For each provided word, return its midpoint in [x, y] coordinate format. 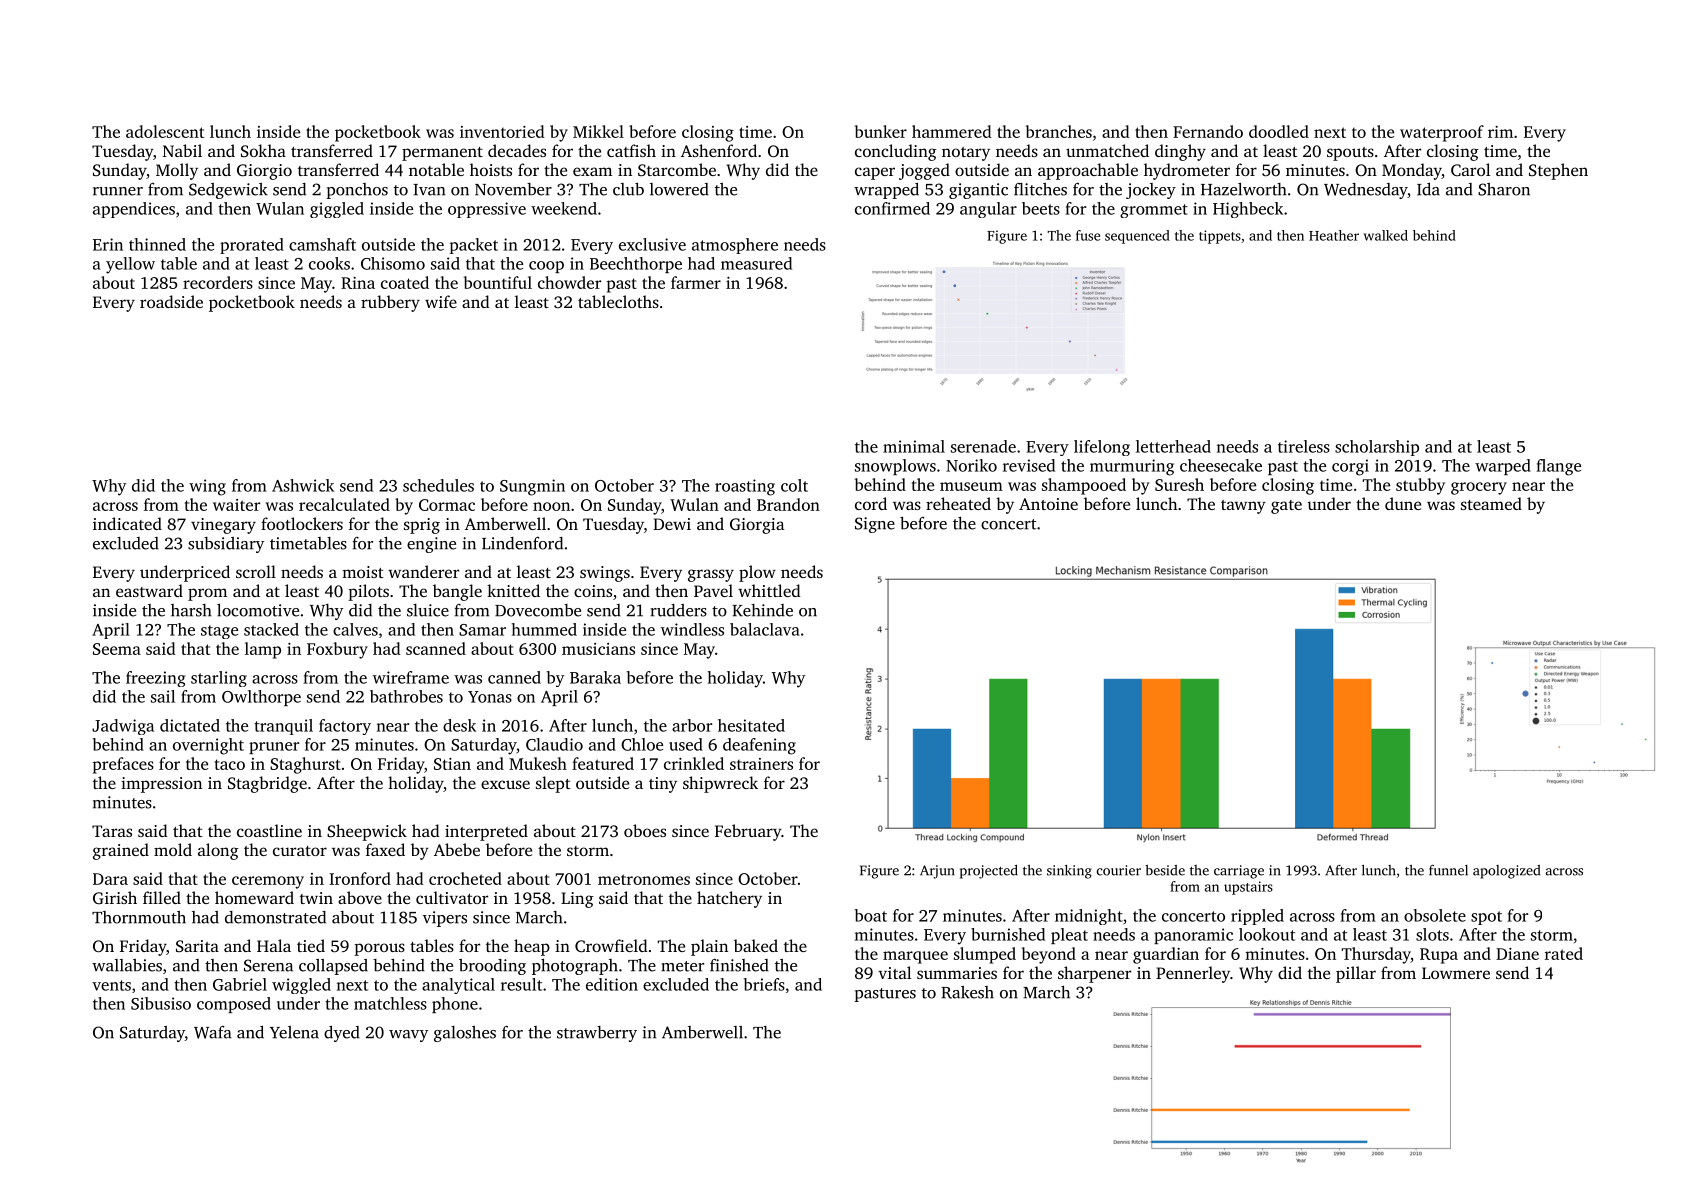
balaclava [765, 629]
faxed [385, 849]
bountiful [498, 282]
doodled [1279, 131]
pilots [368, 592]
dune [1403, 503]
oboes [645, 830]
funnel [1448, 870]
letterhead [1173, 446]
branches [1059, 131]
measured [756, 263]
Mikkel [598, 131]
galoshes [465, 1034]
